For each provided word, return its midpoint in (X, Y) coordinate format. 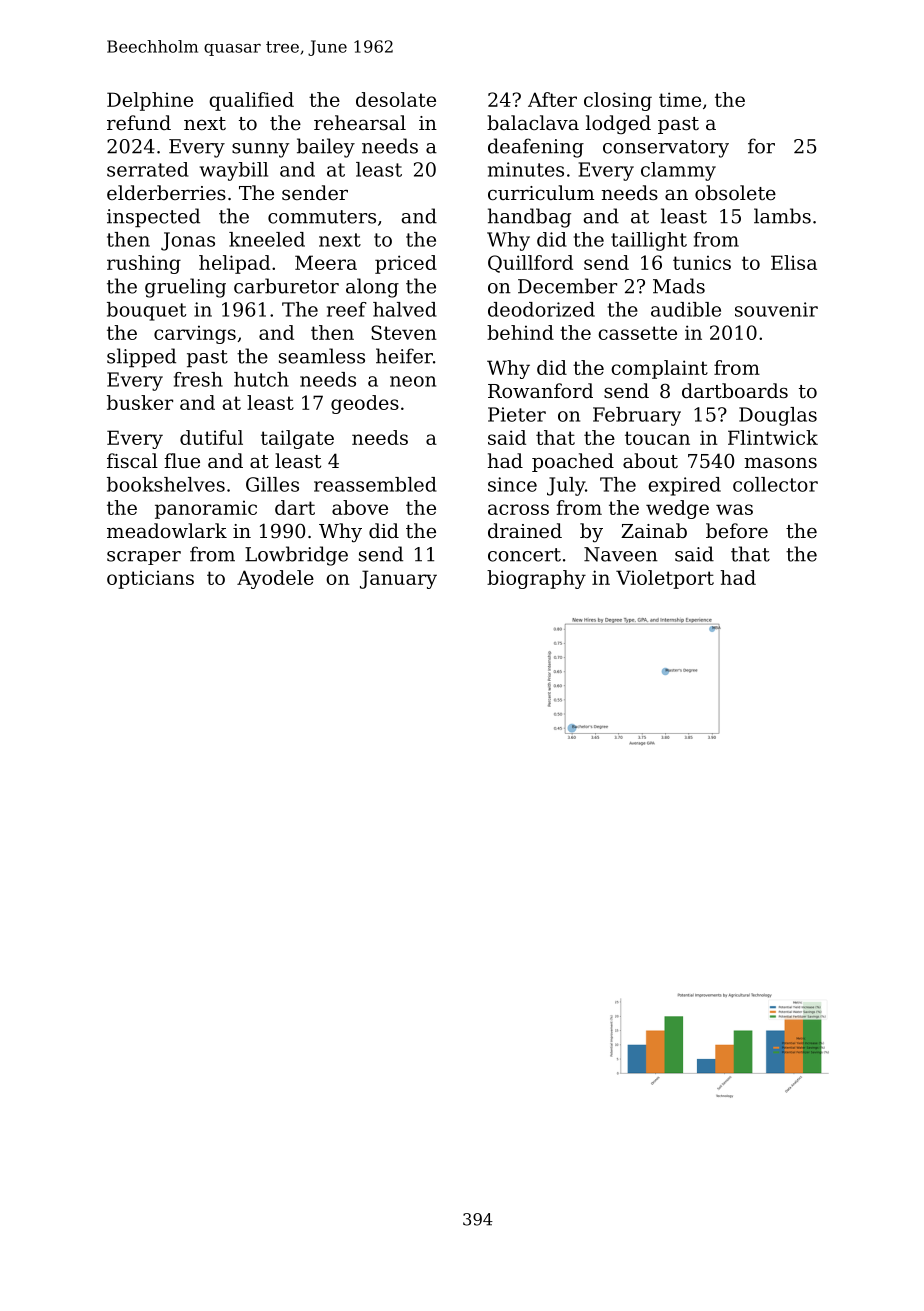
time (680, 99)
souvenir (776, 309)
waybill (234, 171)
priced (406, 264)
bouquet (146, 311)
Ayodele (275, 579)
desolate (396, 99)
